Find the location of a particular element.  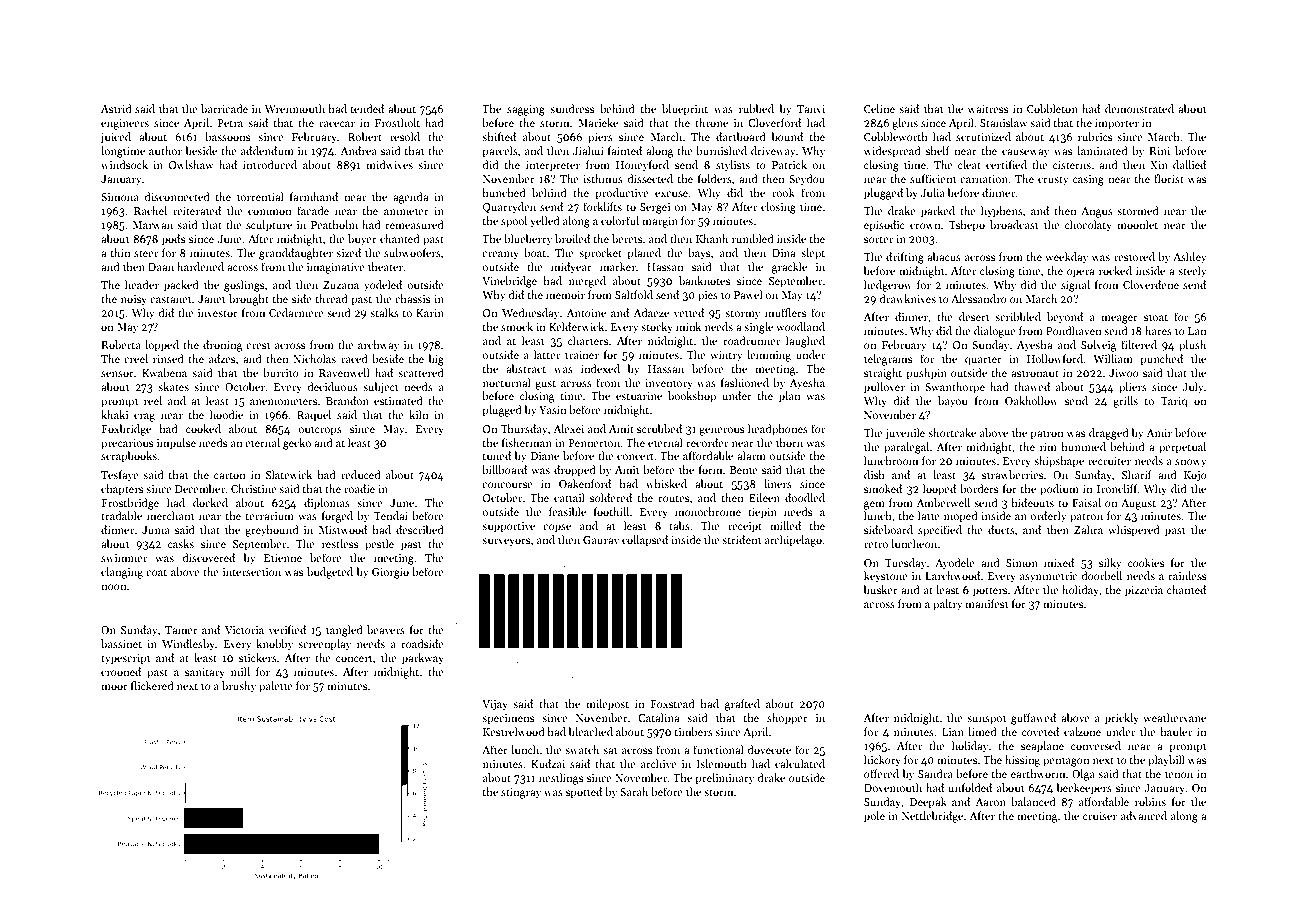

discovered is located at coordinates (209, 557).
